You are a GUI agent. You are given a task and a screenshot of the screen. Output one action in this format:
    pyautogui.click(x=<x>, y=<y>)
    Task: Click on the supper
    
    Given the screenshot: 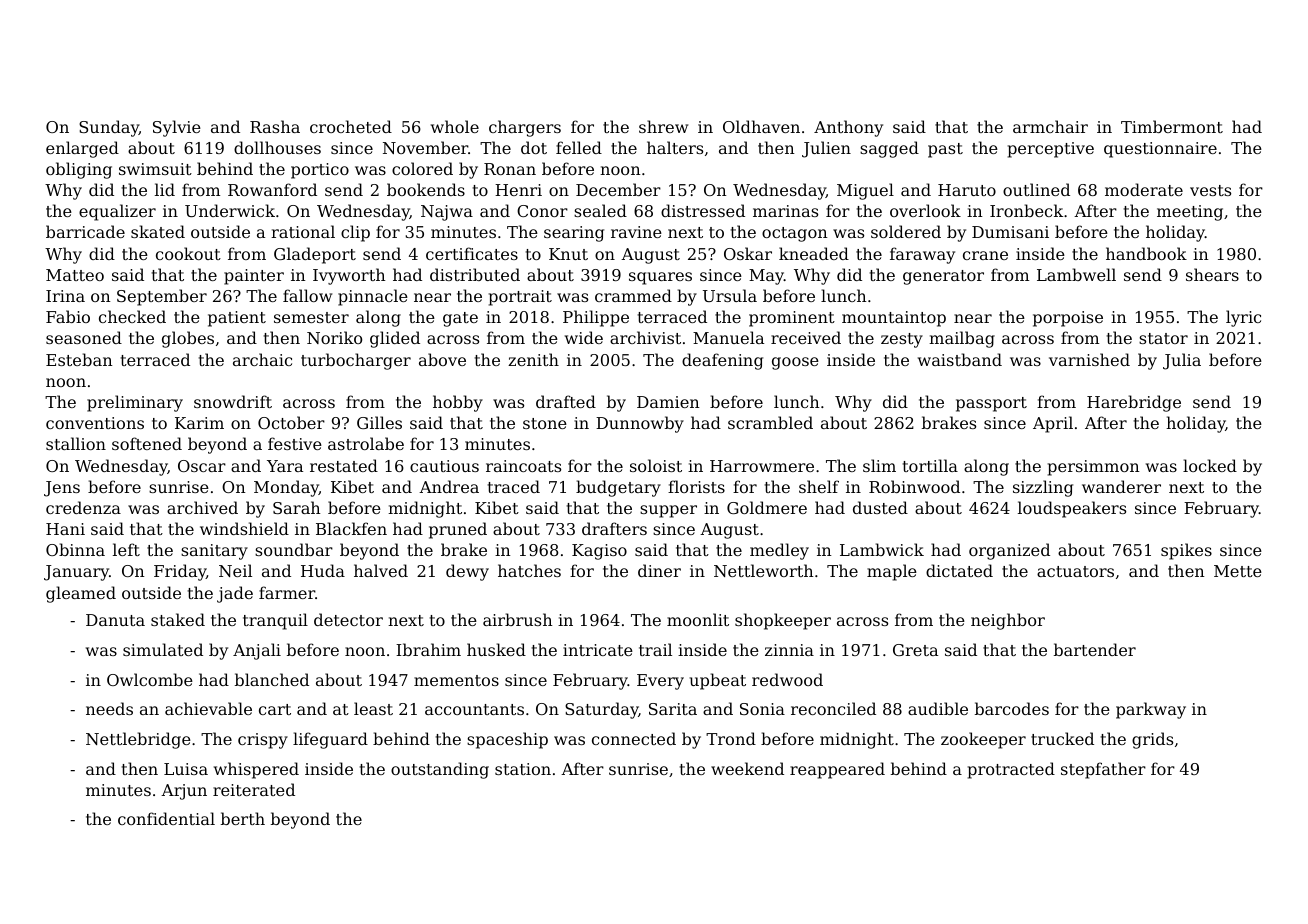 What is the action you would take?
    pyautogui.click(x=668, y=511)
